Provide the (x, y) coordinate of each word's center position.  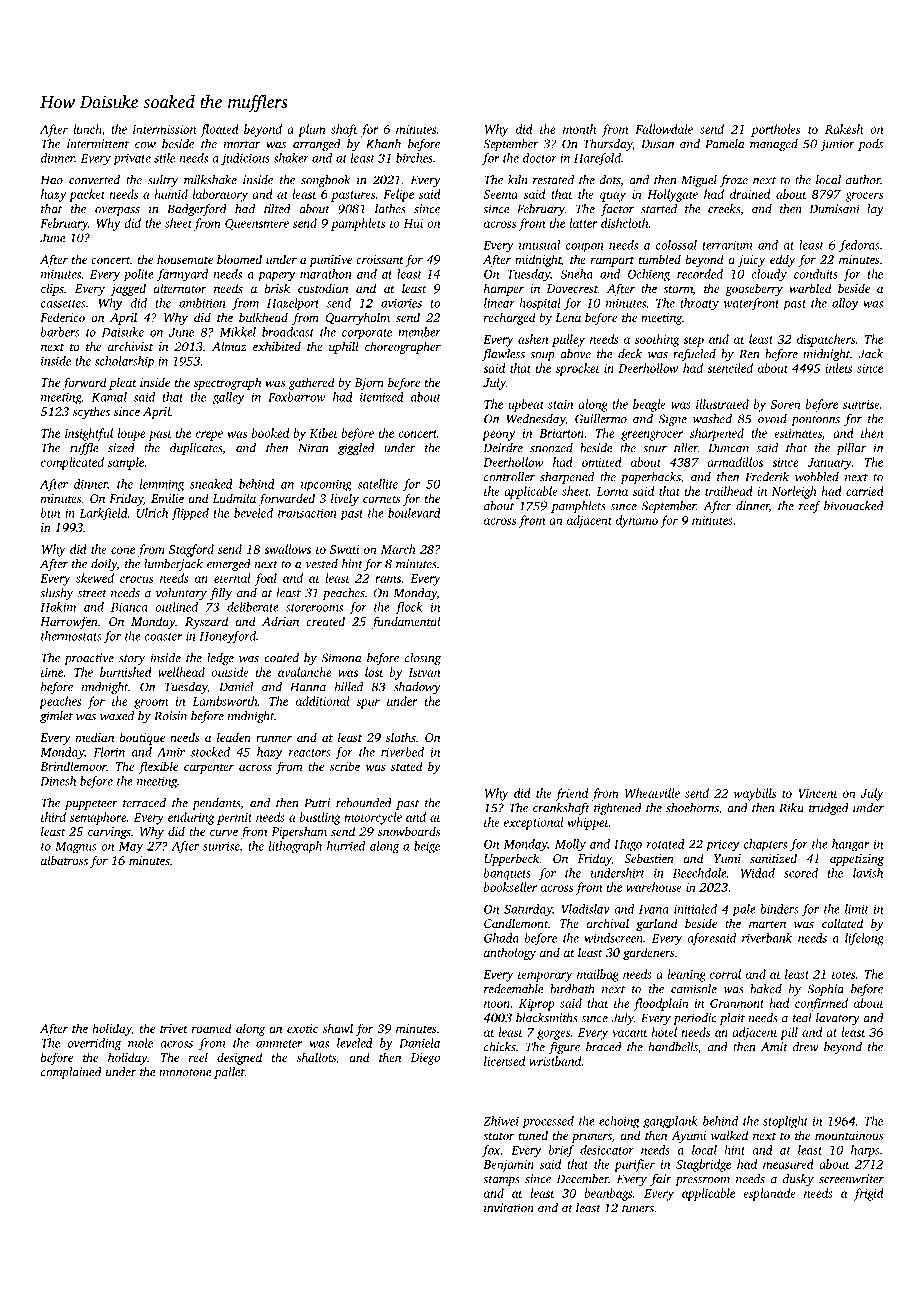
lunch (87, 130)
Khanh (383, 144)
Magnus (75, 848)
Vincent (818, 793)
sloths (401, 737)
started (659, 209)
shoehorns (692, 808)
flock (409, 608)
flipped (190, 514)
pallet (229, 1073)
